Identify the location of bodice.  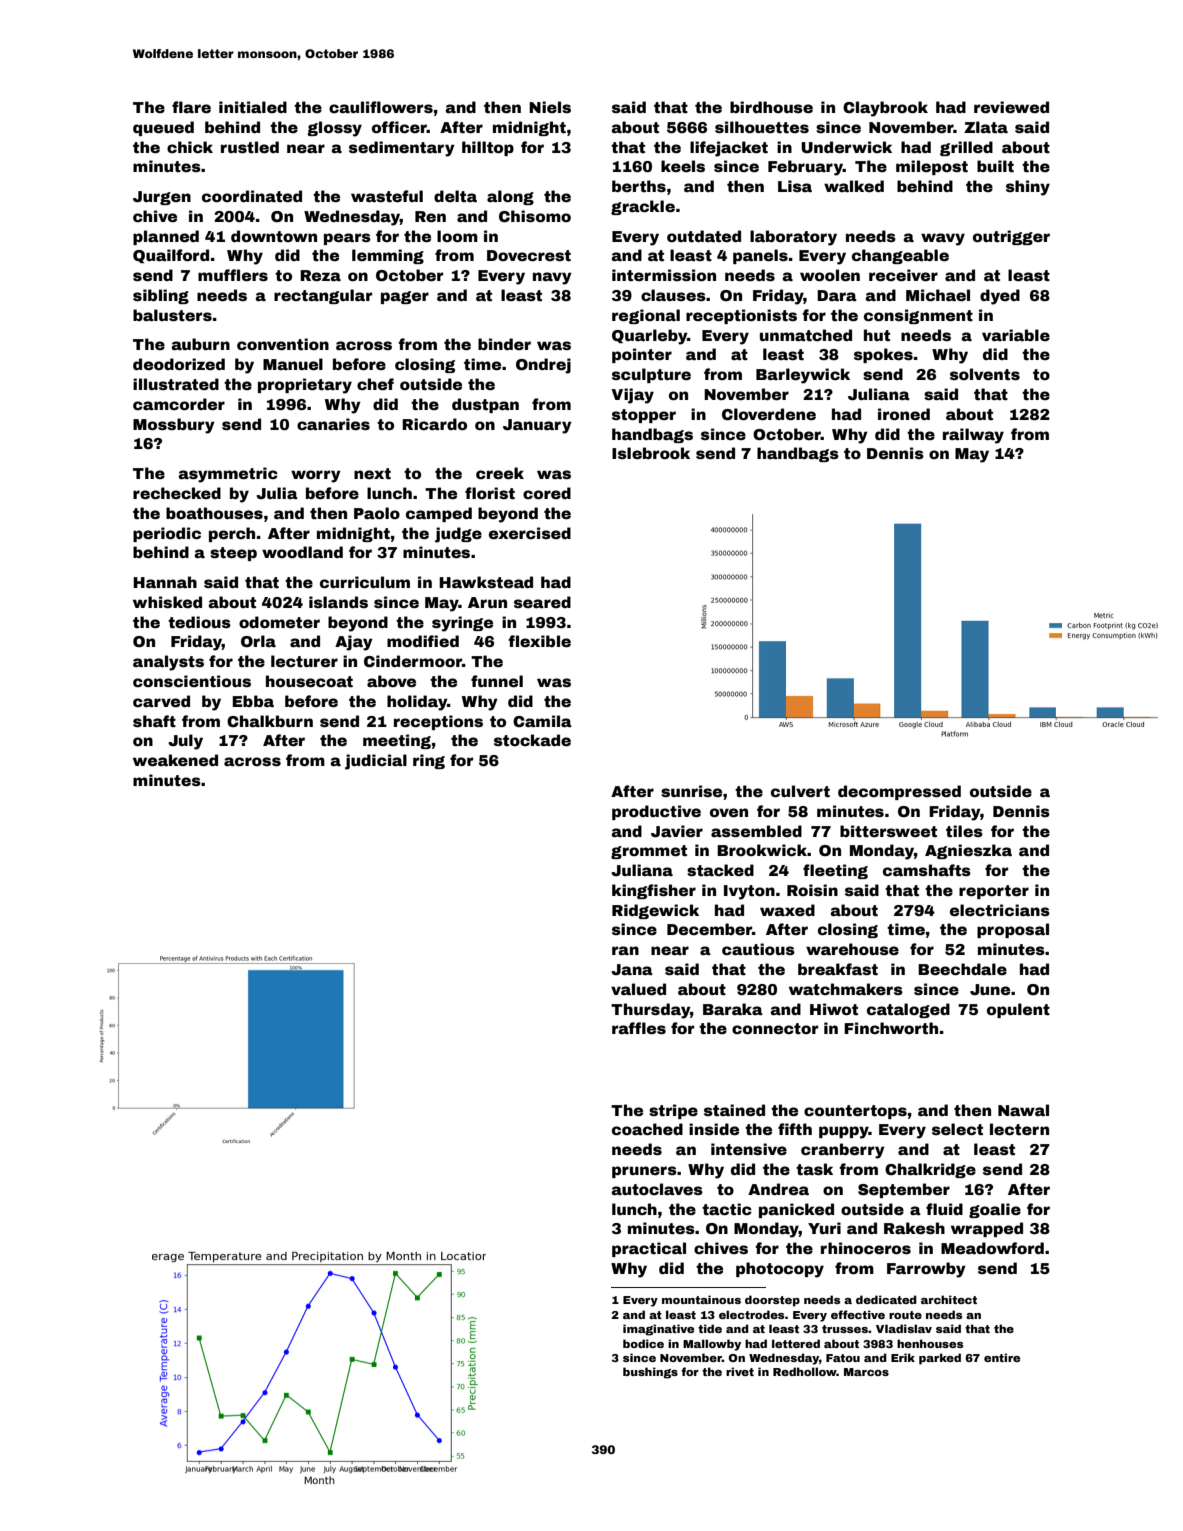
(643, 1343).
